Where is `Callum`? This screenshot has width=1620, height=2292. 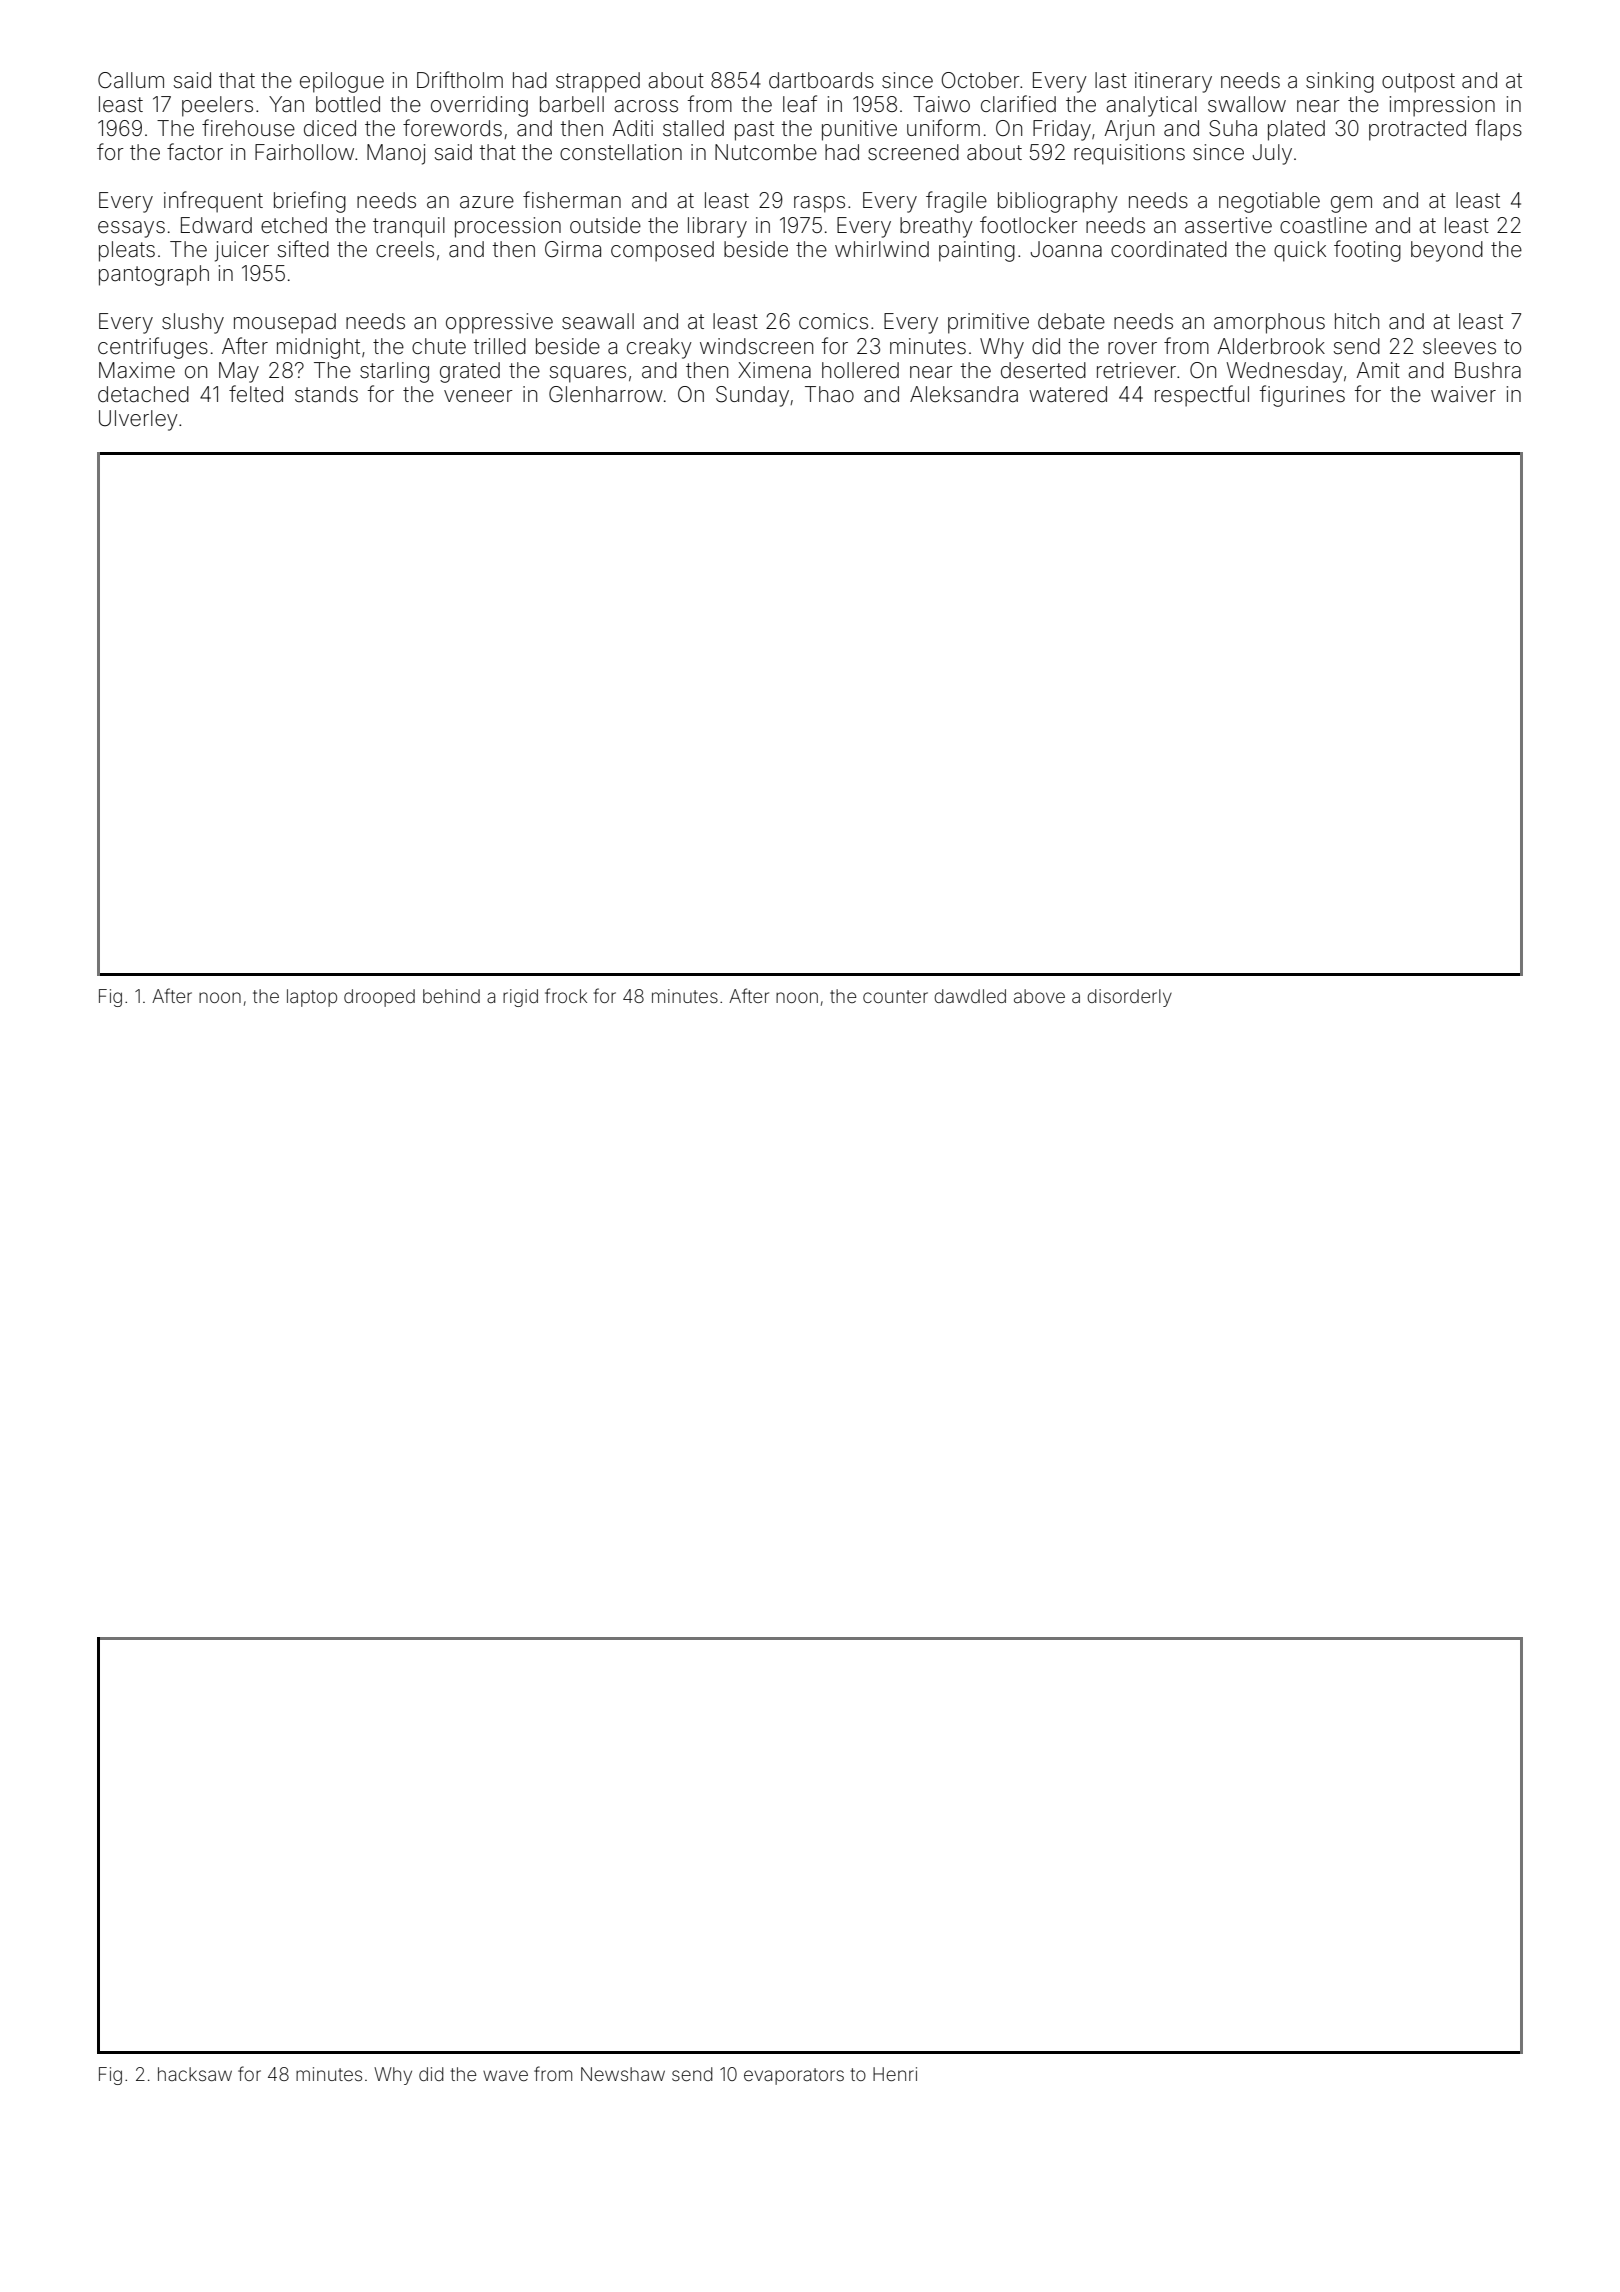
Callum is located at coordinates (131, 80).
